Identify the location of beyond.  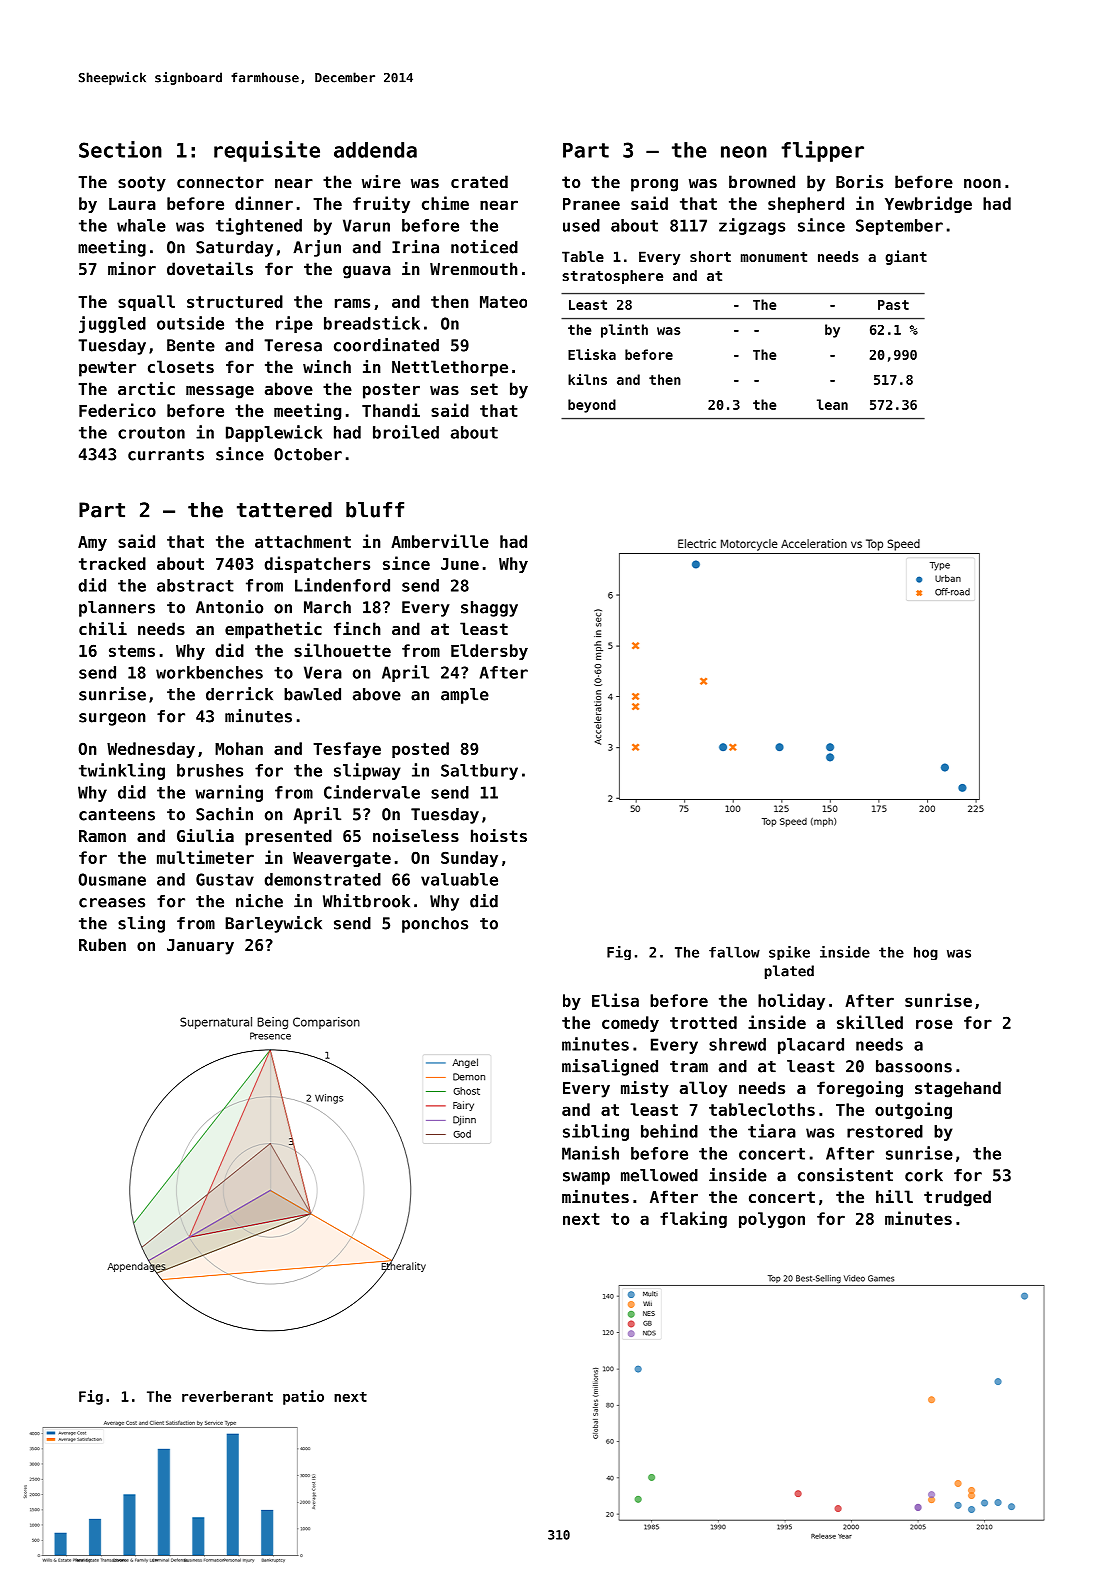
(592, 406).
